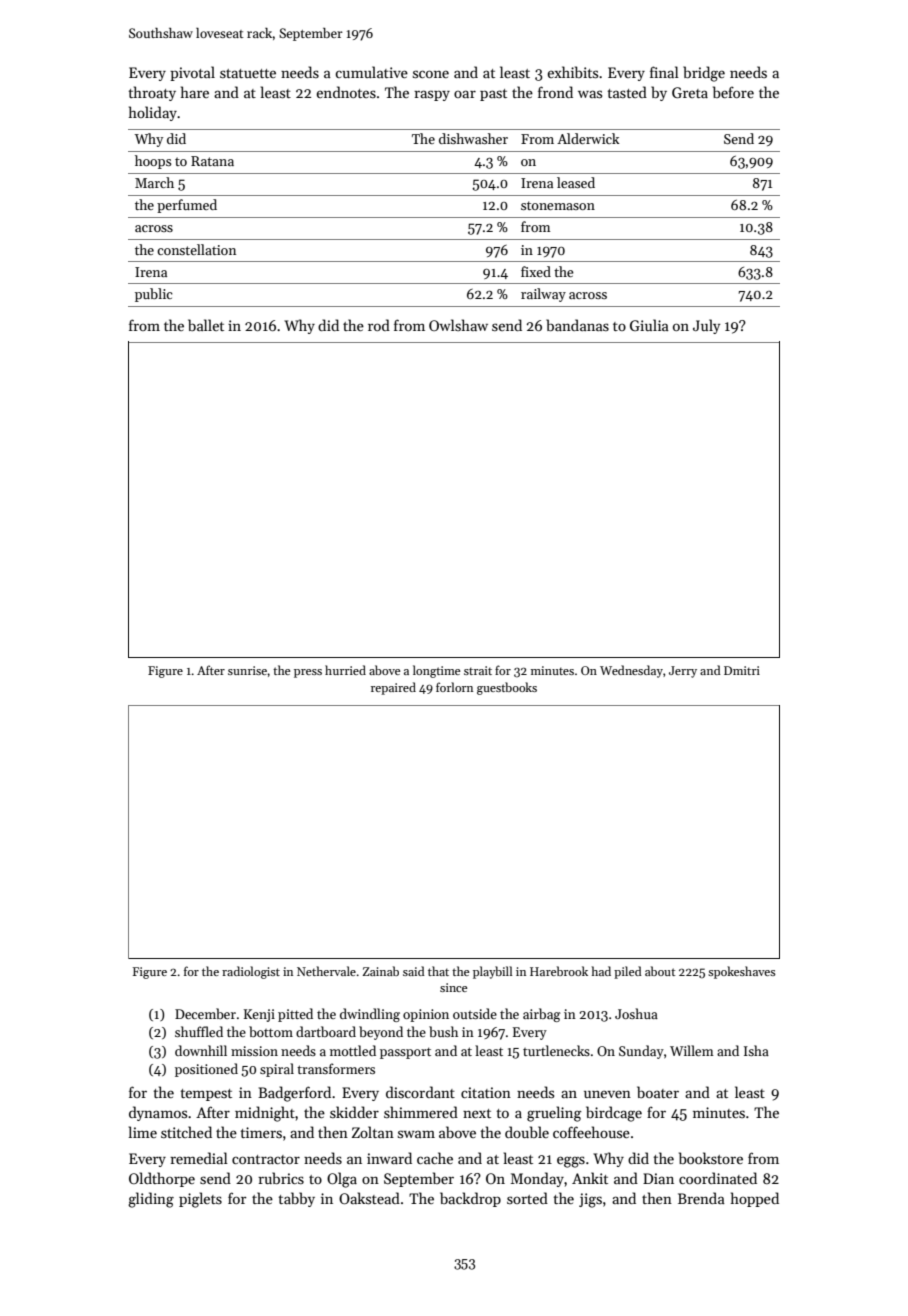 This screenshot has height=1316, width=908. What do you see at coordinates (379, 325) in the screenshot?
I see `rod` at bounding box center [379, 325].
